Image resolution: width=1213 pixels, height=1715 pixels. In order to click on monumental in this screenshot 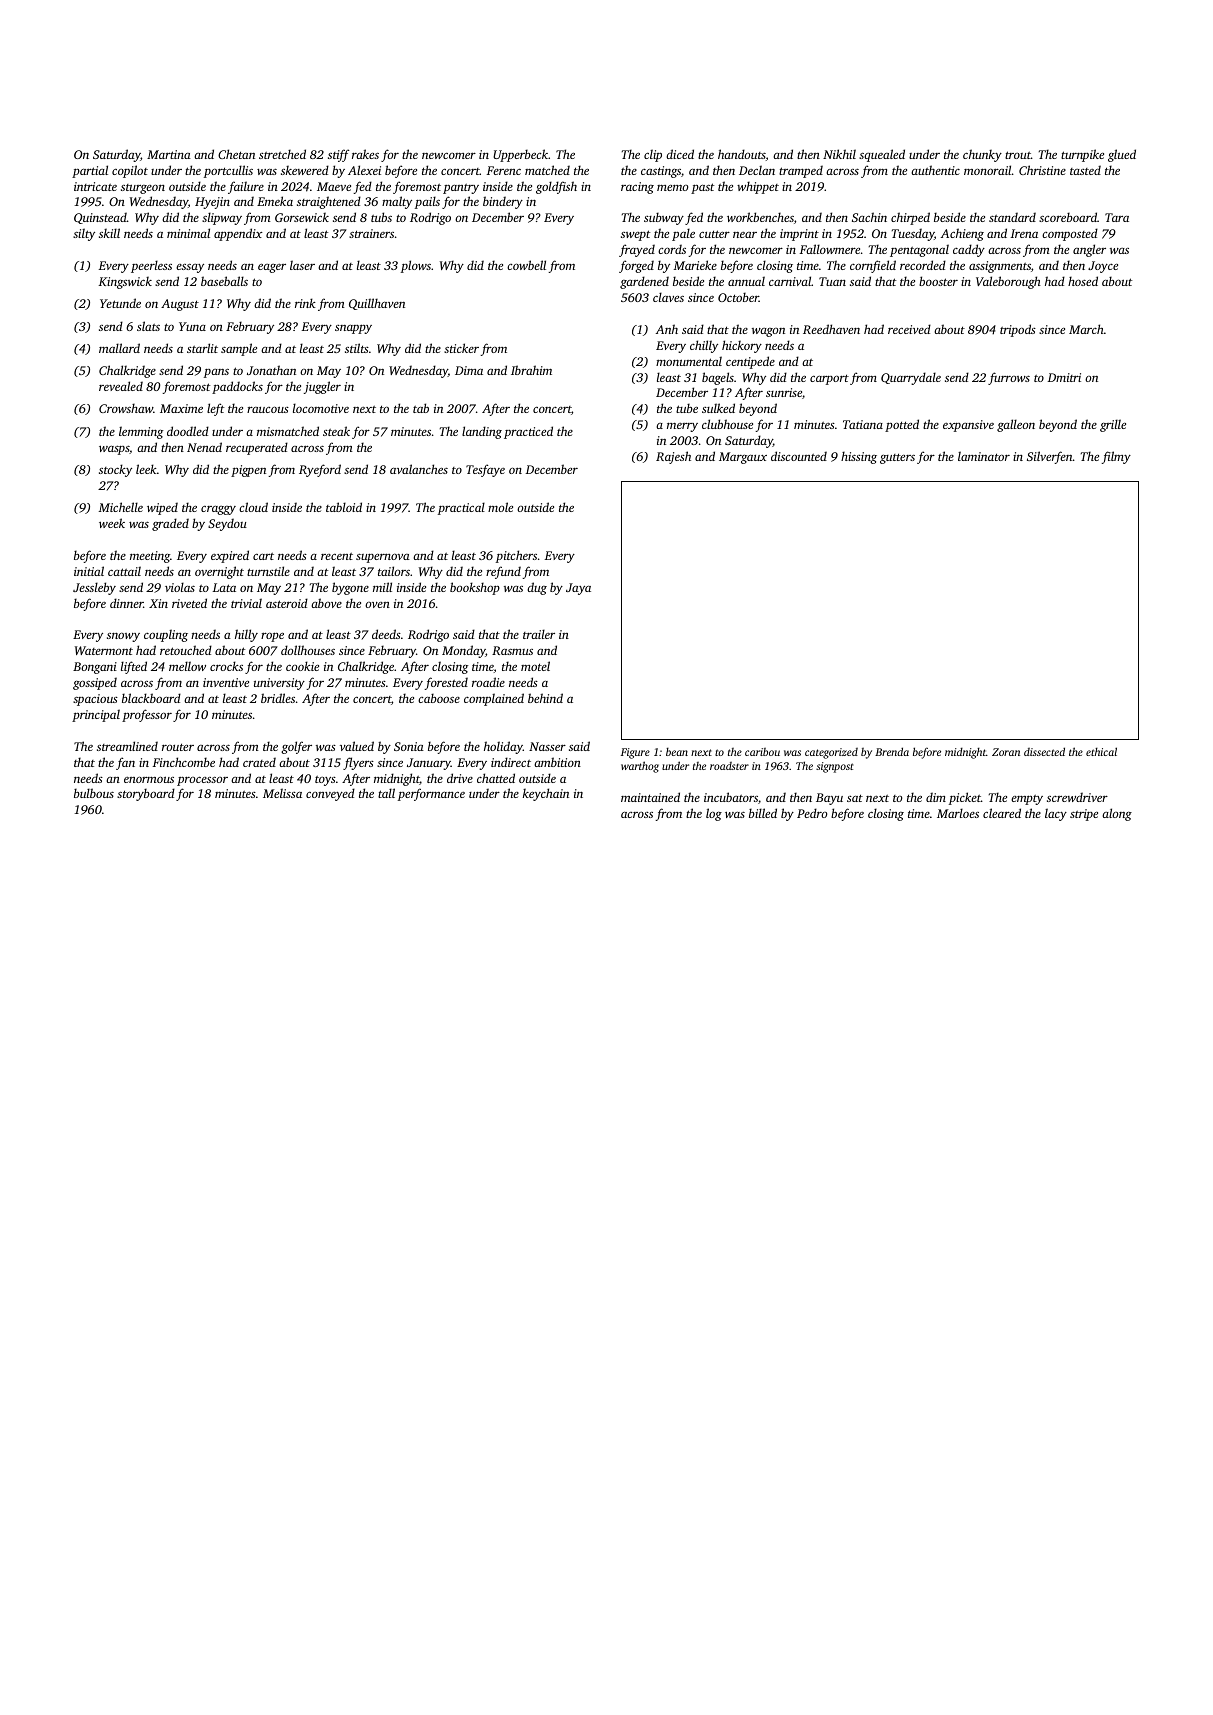, I will do `click(689, 361)`.
